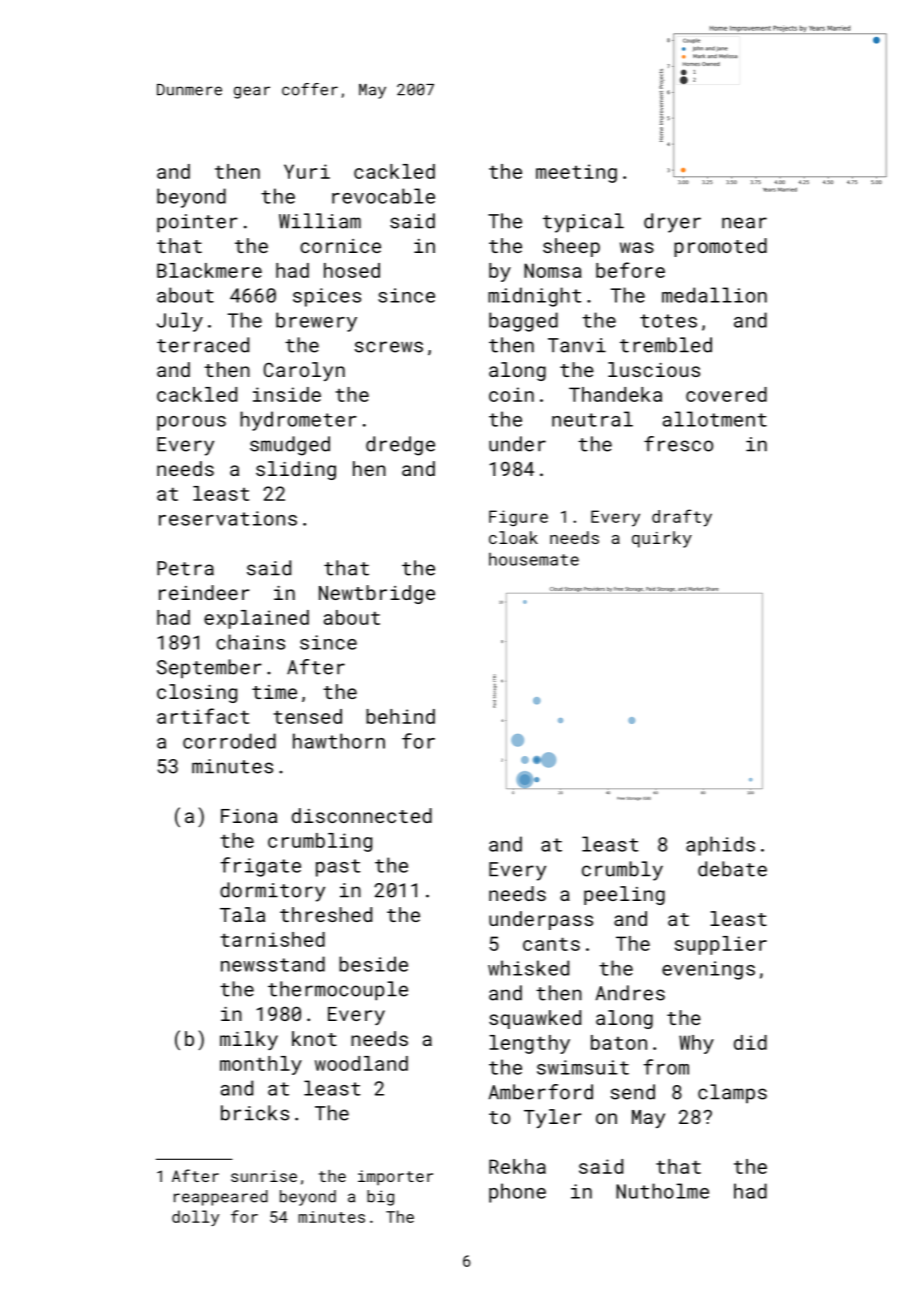  What do you see at coordinates (662, 1191) in the document?
I see `Nutholme` at bounding box center [662, 1191].
